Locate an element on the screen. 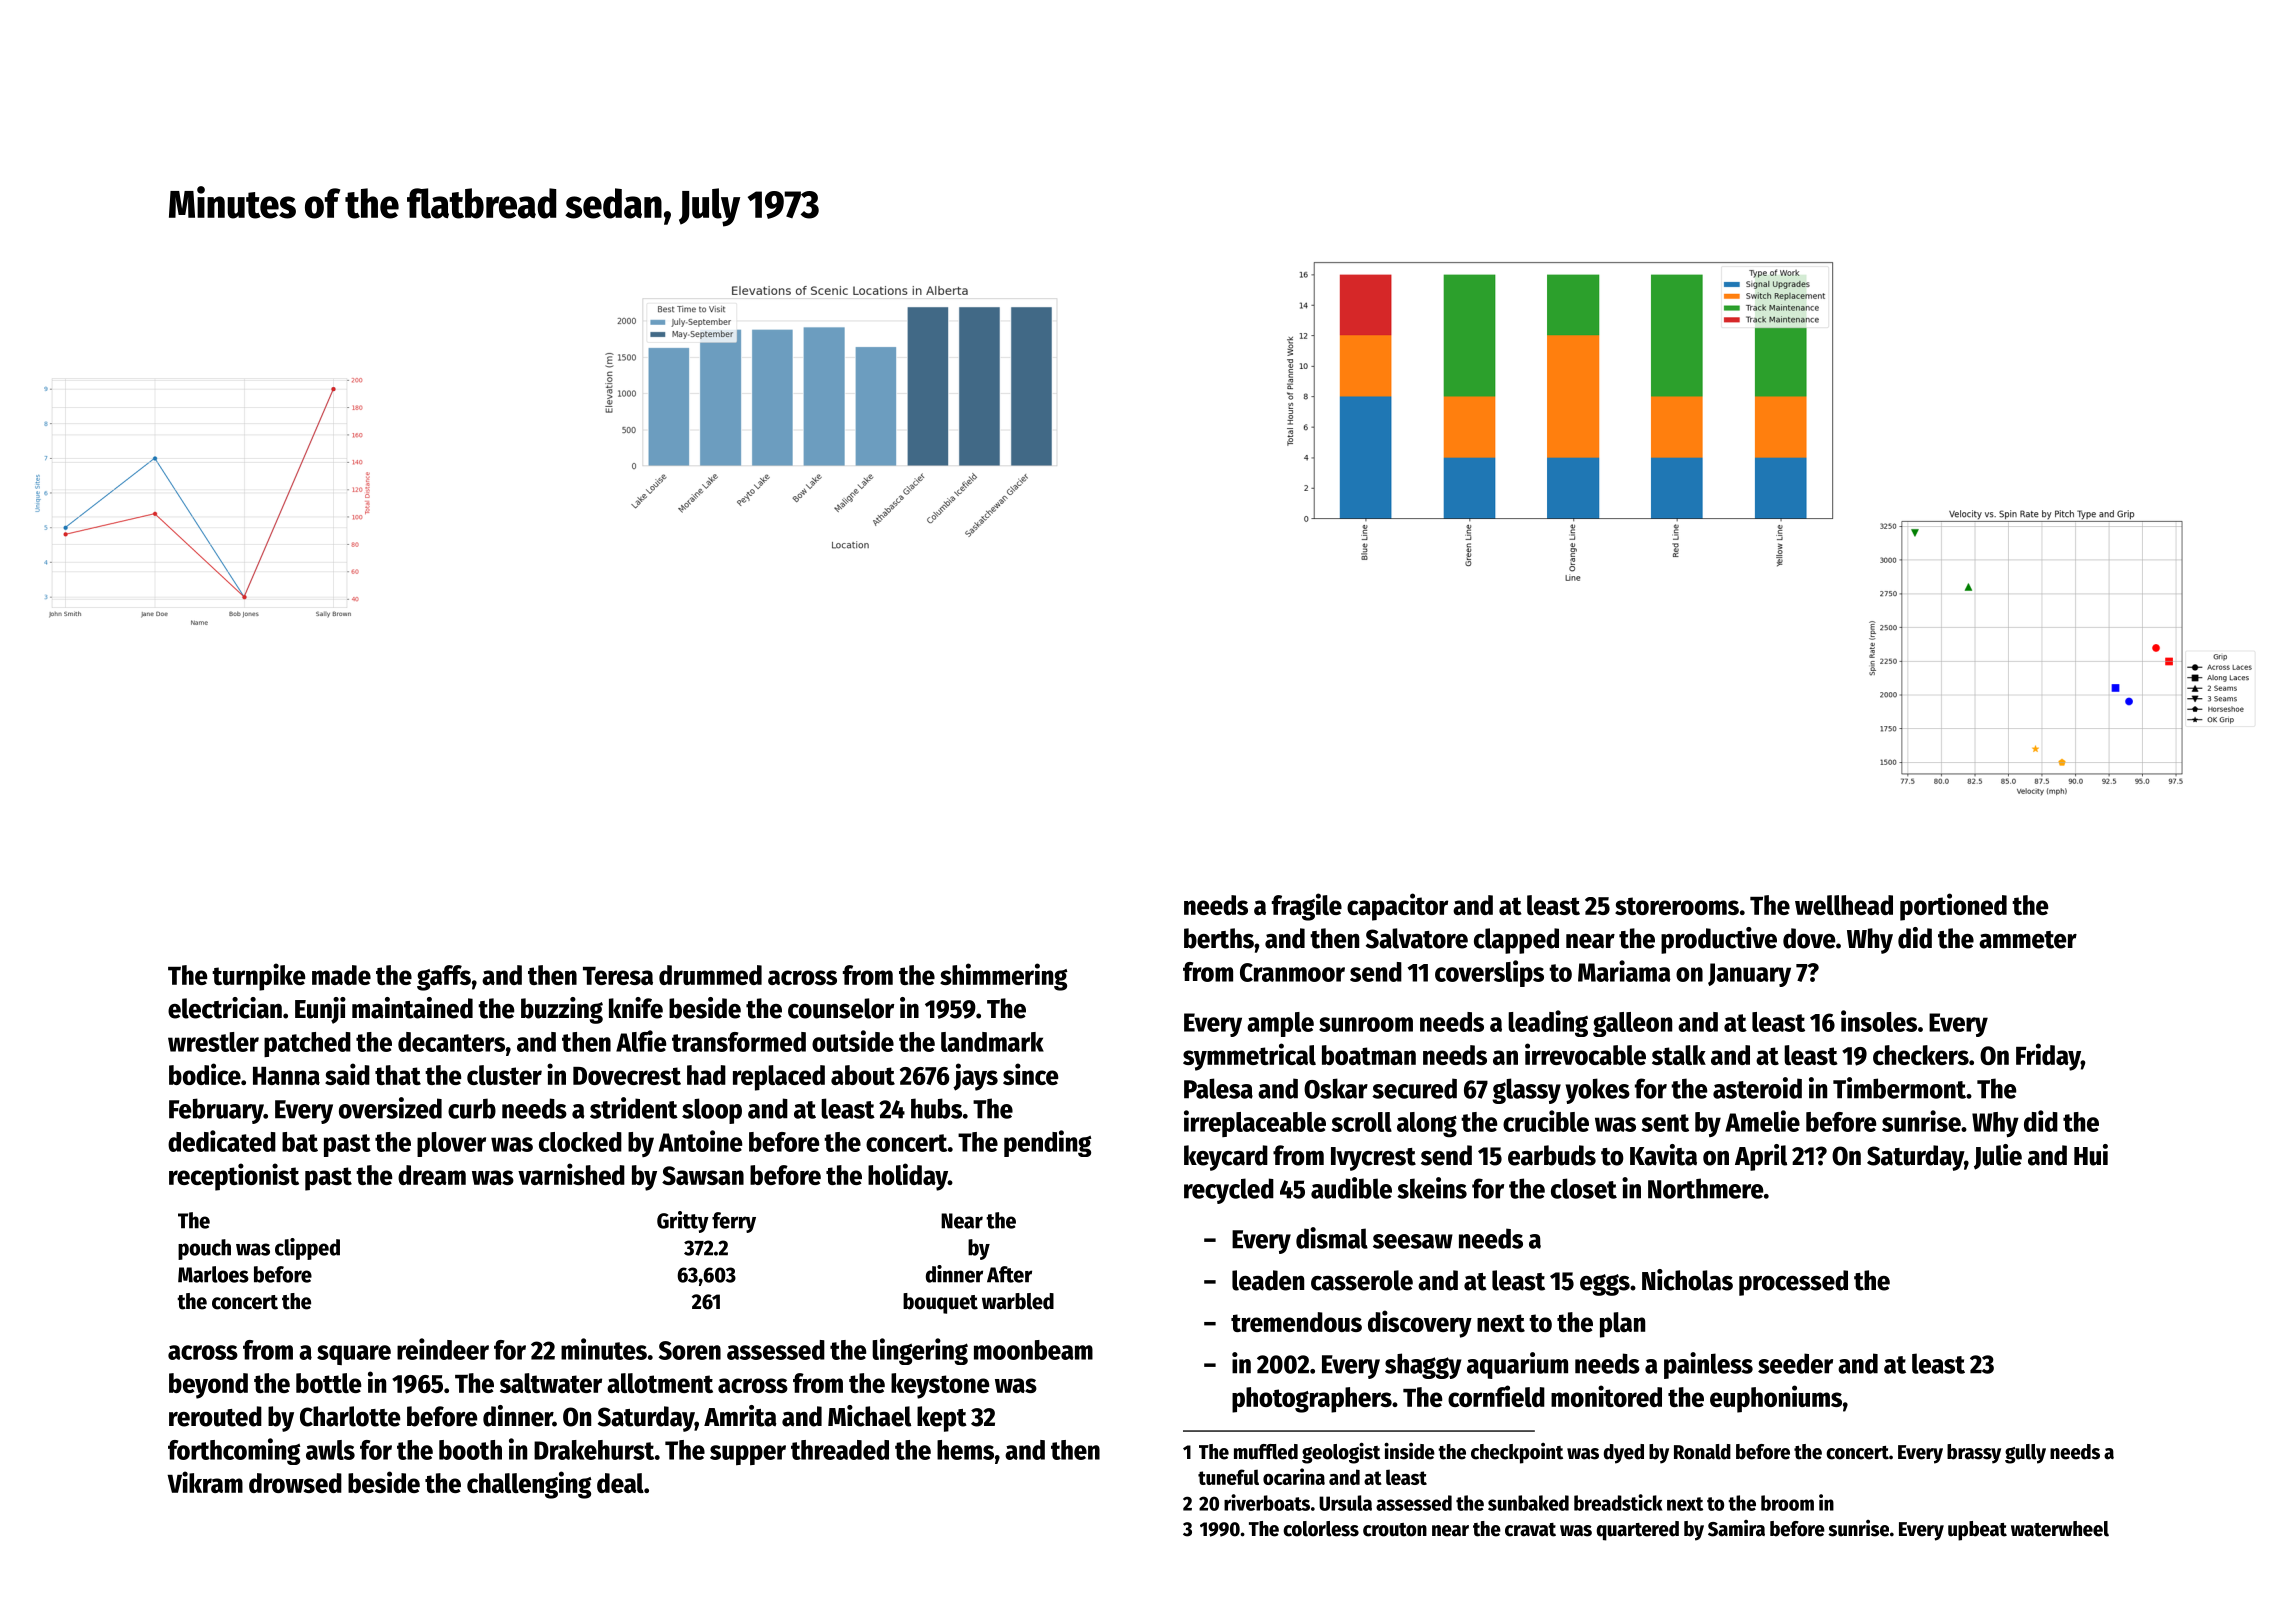 The height and width of the screenshot is (1620, 2292). muffled is located at coordinates (1266, 1452).
